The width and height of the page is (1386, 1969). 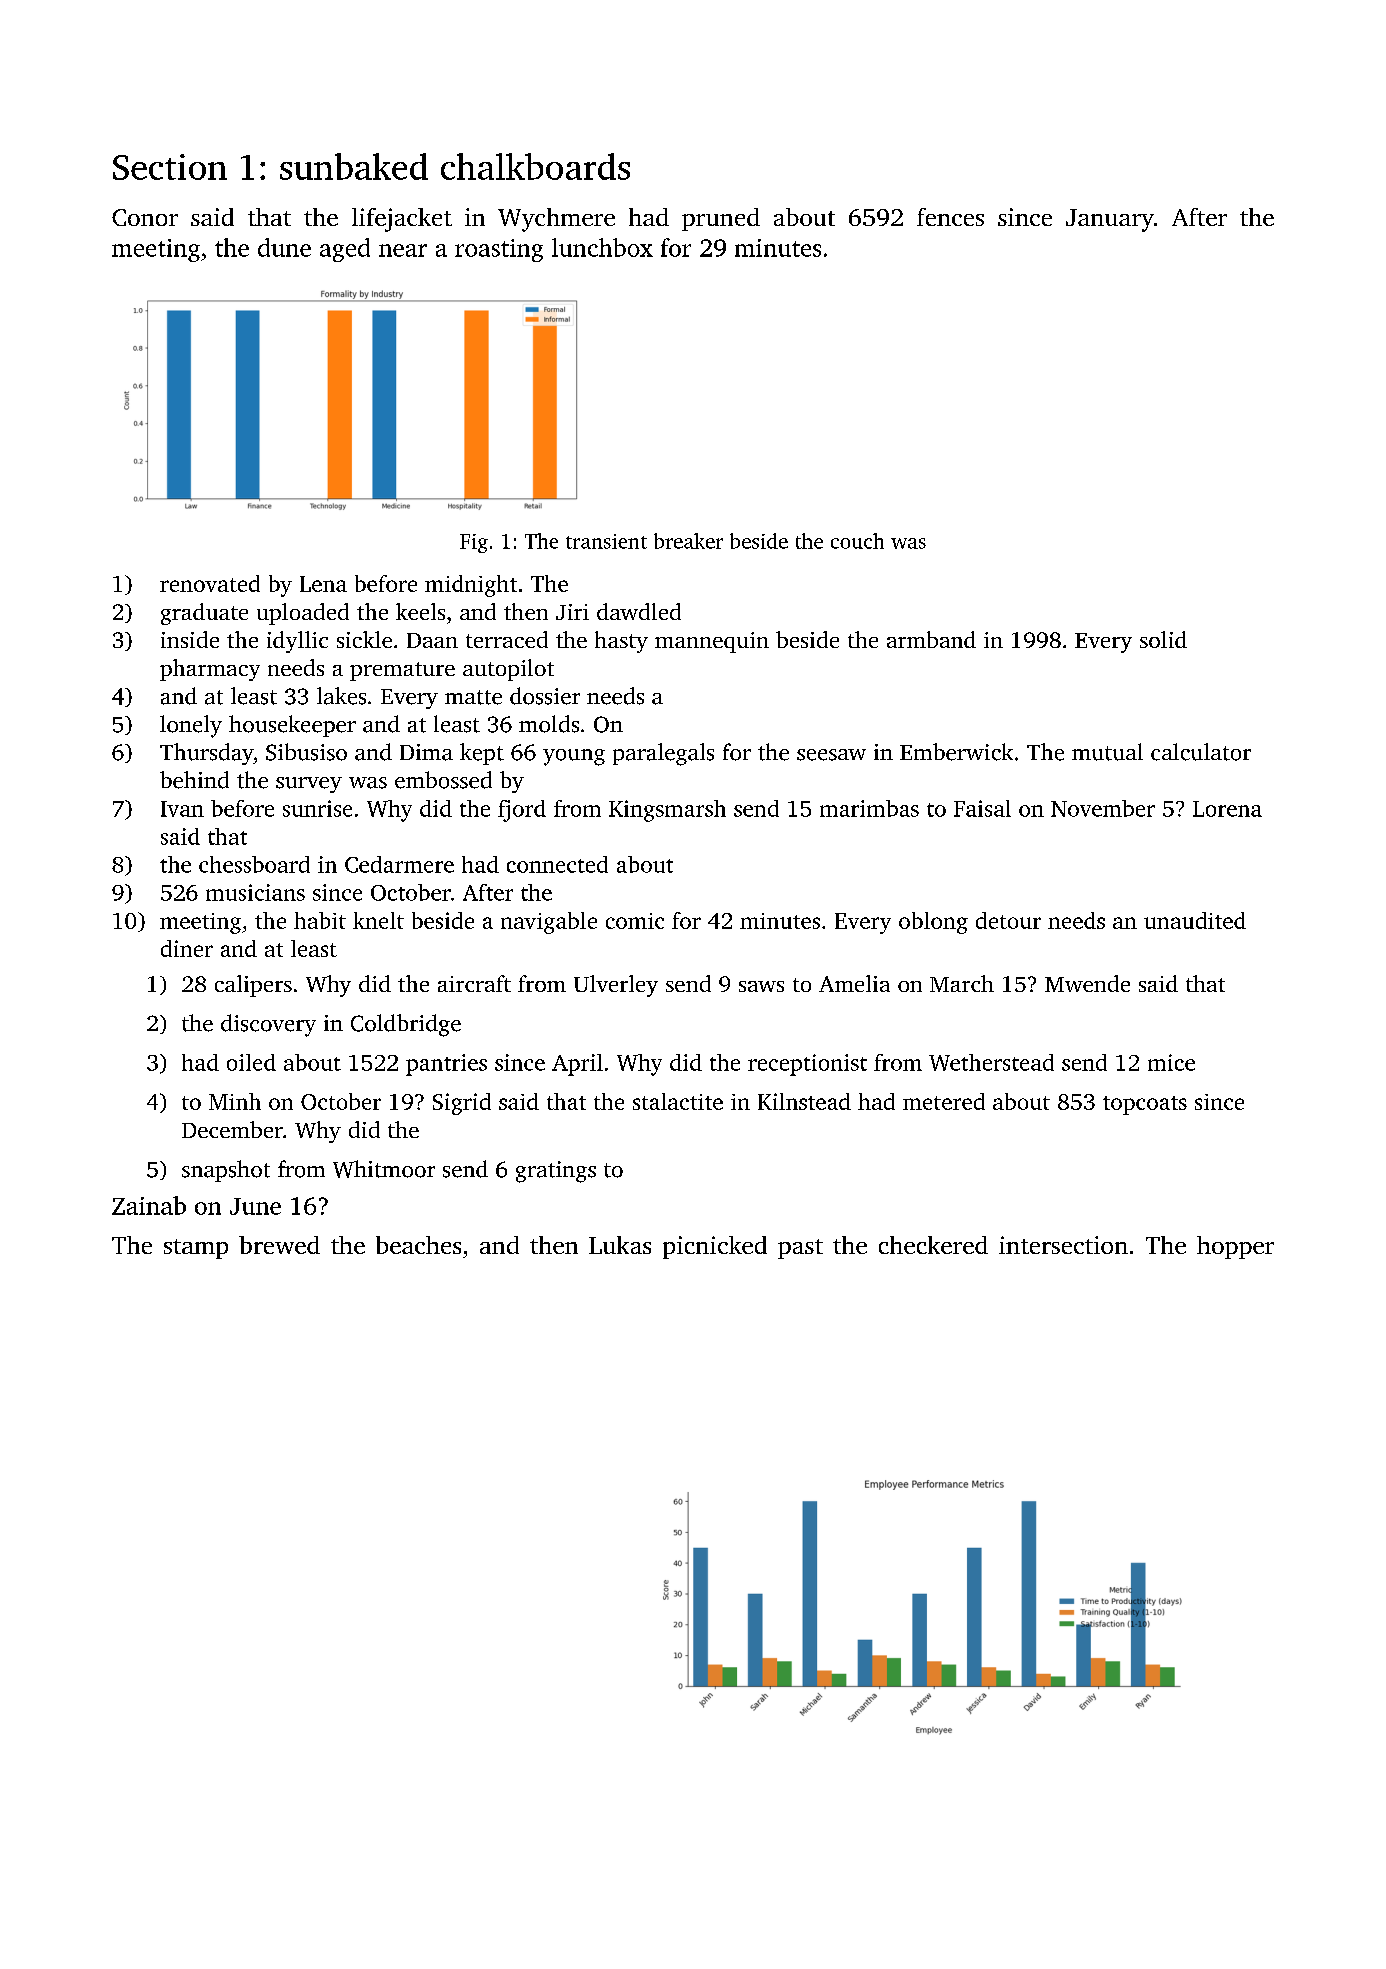 What do you see at coordinates (535, 166) in the page?
I see `chalkboards` at bounding box center [535, 166].
